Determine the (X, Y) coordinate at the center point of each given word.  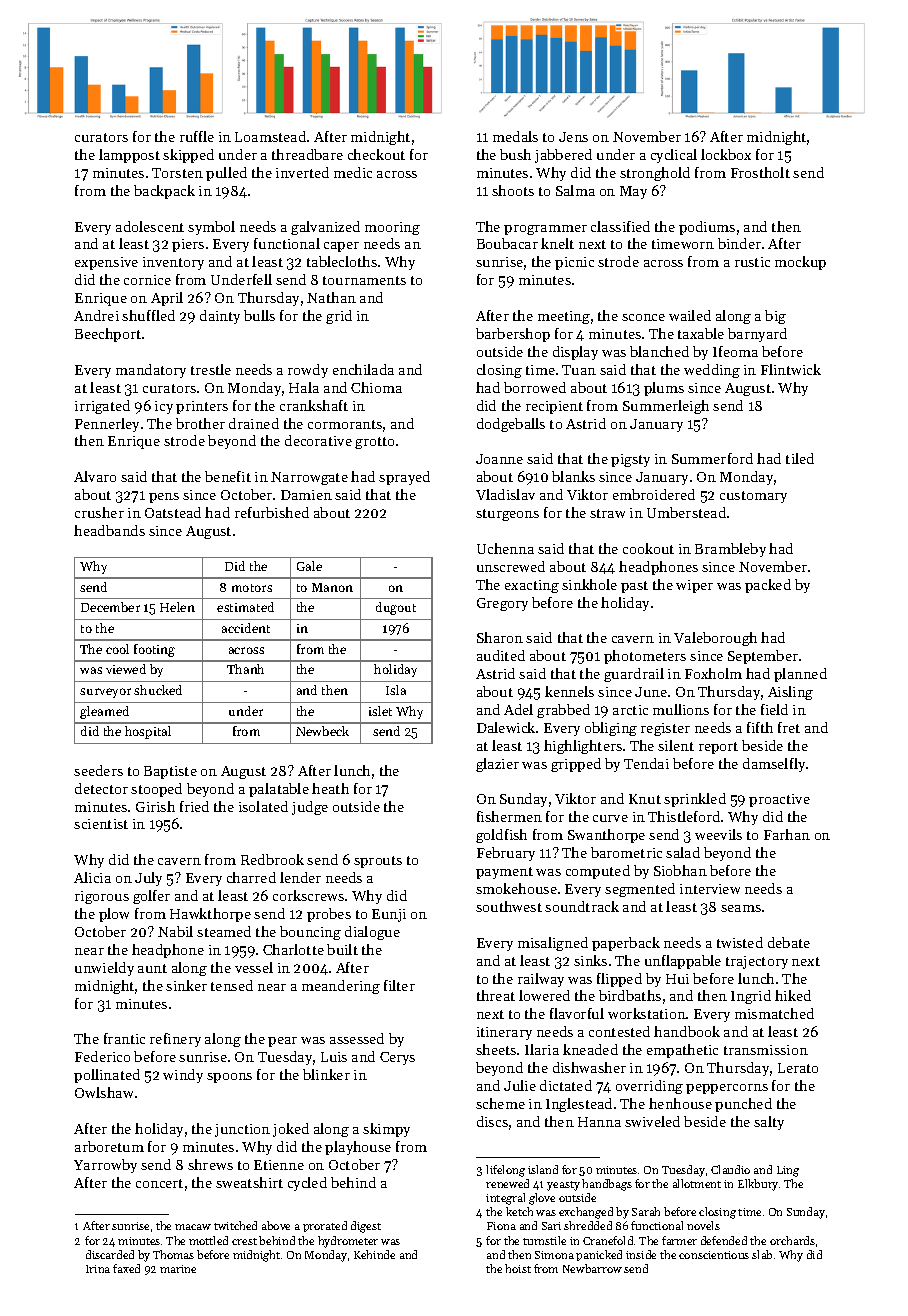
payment (504, 873)
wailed (690, 315)
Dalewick (506, 727)
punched (743, 1105)
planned (800, 675)
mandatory (151, 371)
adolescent (150, 226)
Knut (645, 799)
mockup (800, 263)
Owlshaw (104, 1092)
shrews (210, 1164)
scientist (101, 824)
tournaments (364, 280)
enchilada (363, 369)
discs (492, 1121)
